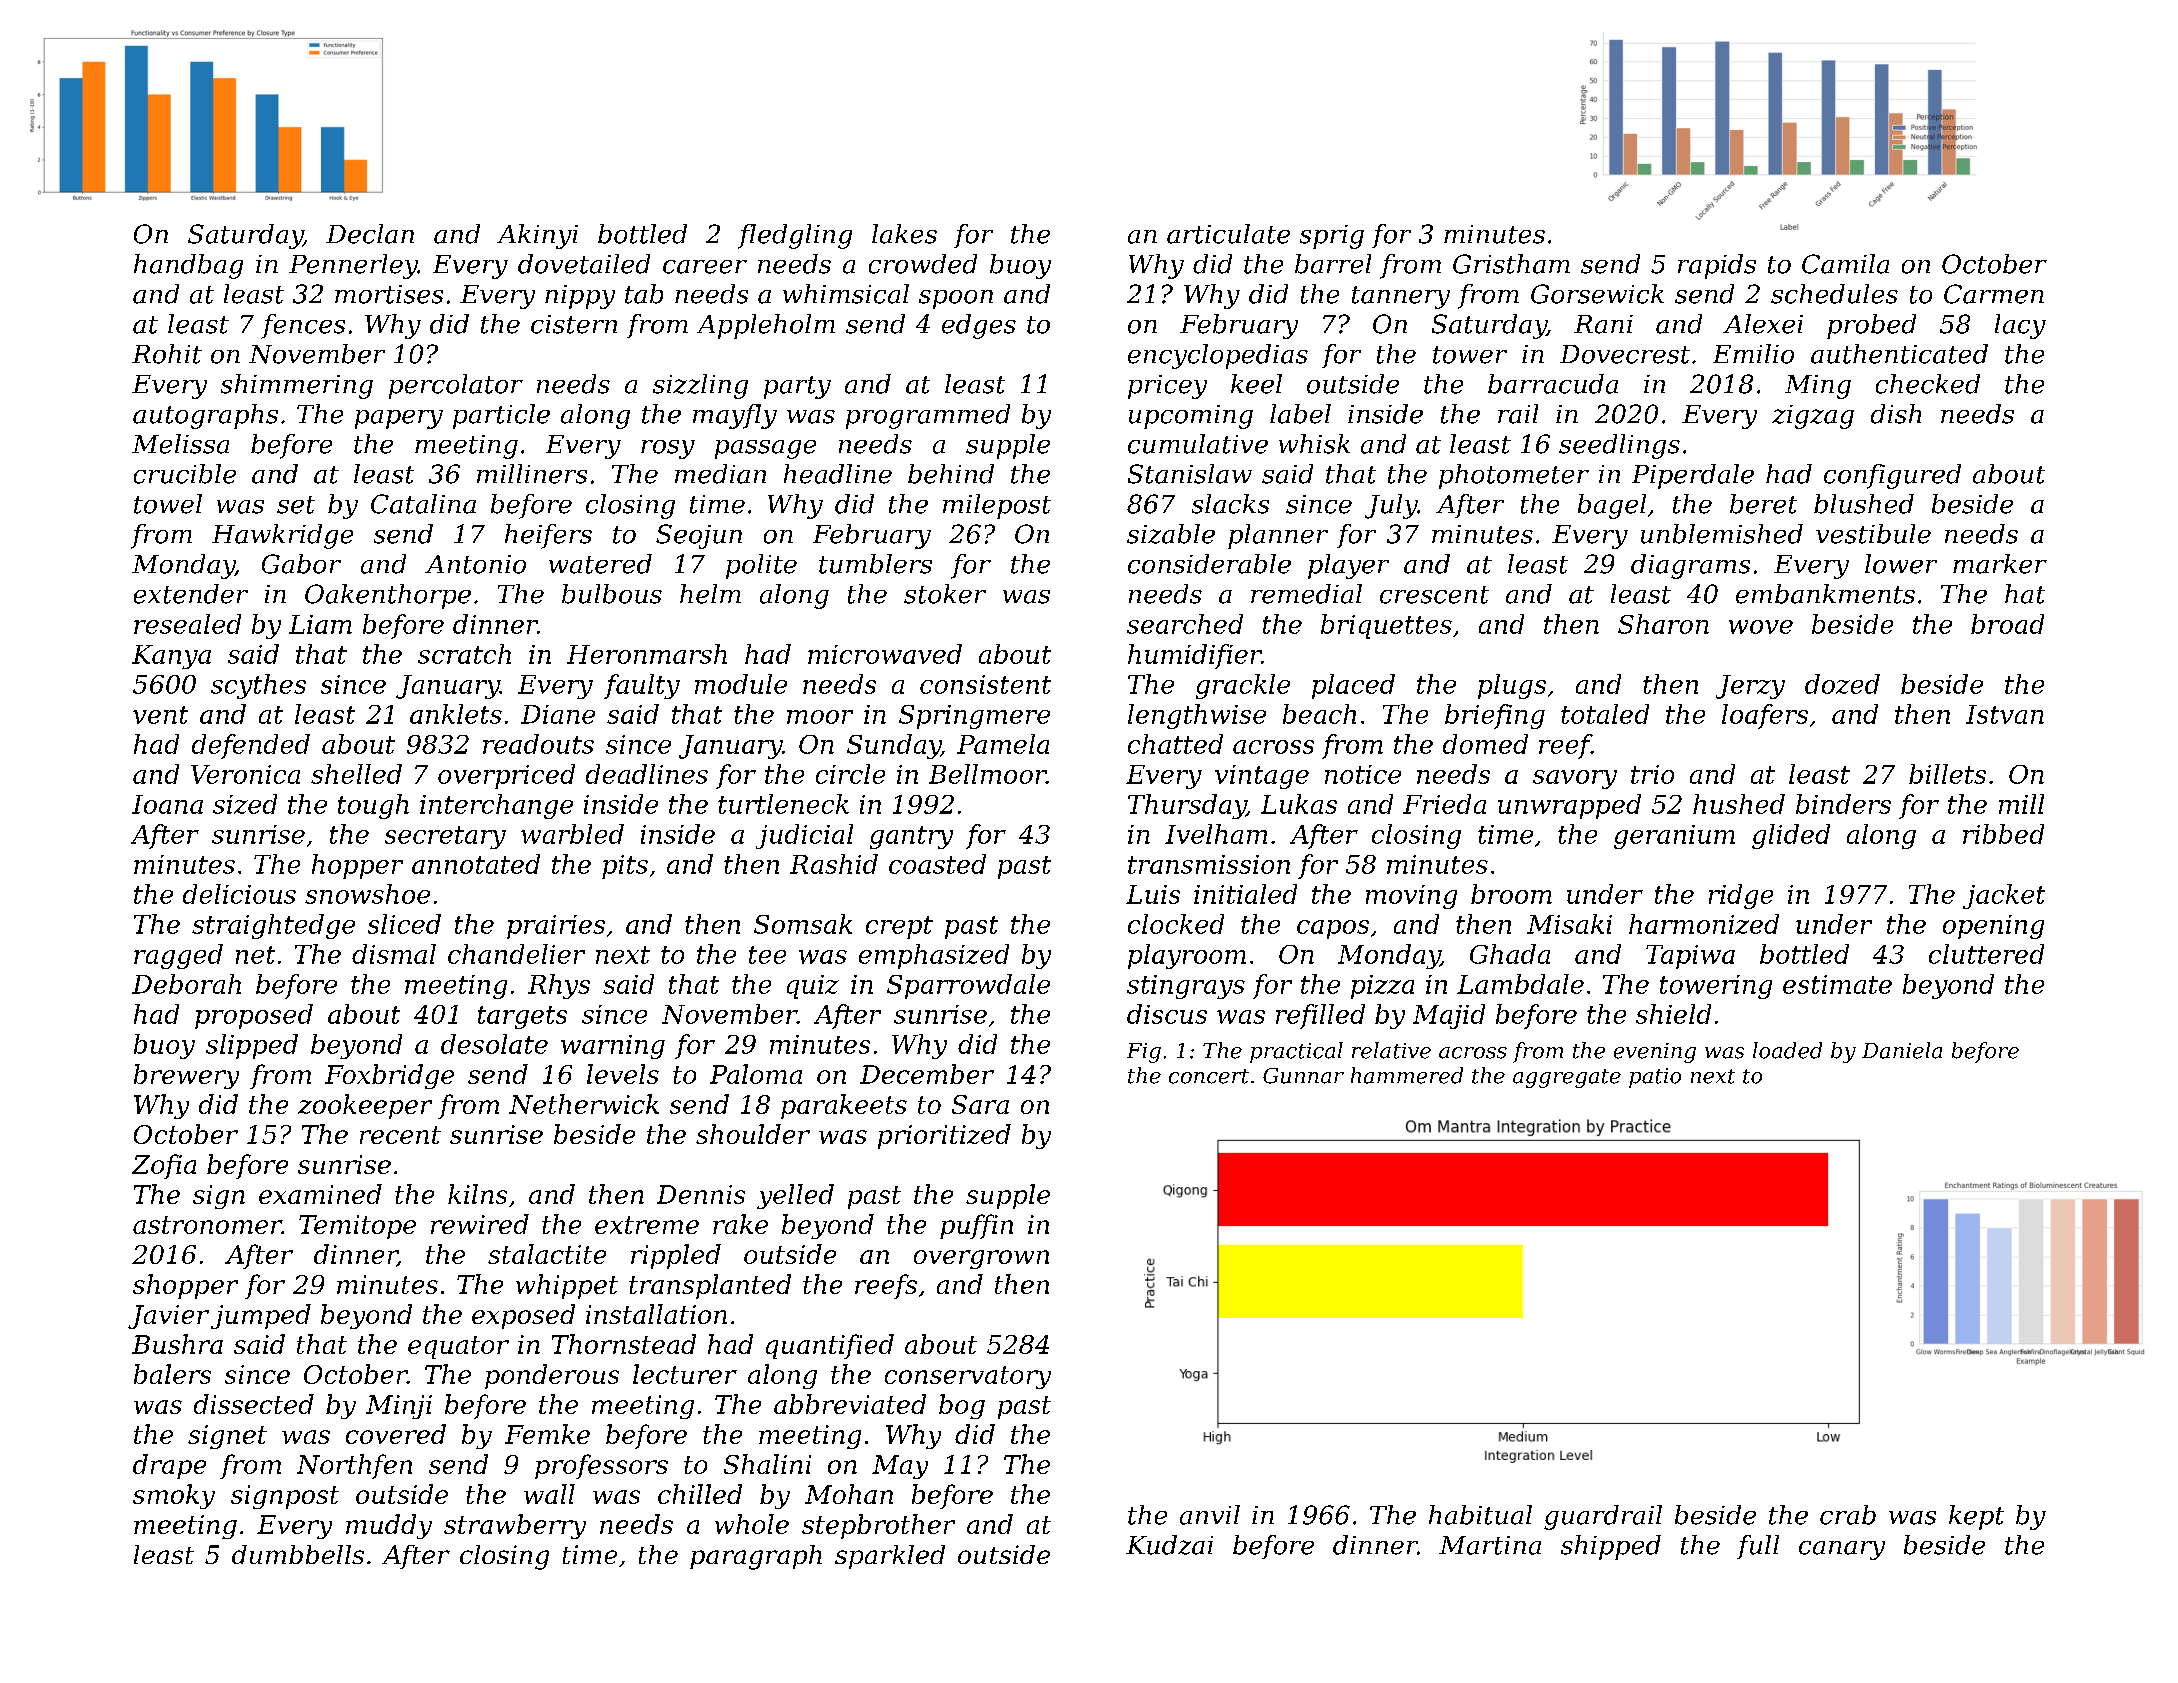 The width and height of the document is (2178, 1683). What do you see at coordinates (1185, 624) in the document?
I see `searched` at bounding box center [1185, 624].
